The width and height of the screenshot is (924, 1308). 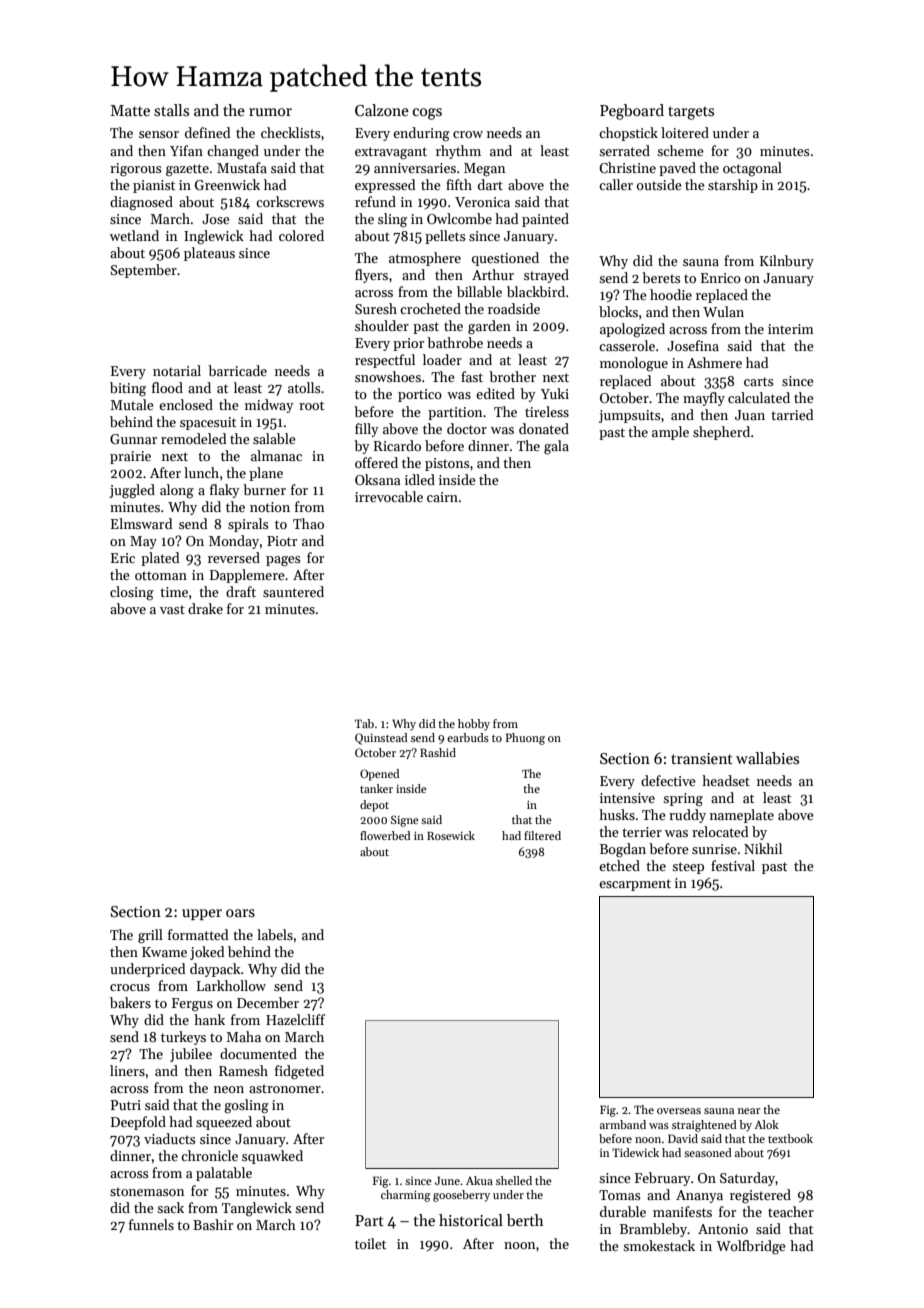 I want to click on Pegboard, so click(x=632, y=112).
